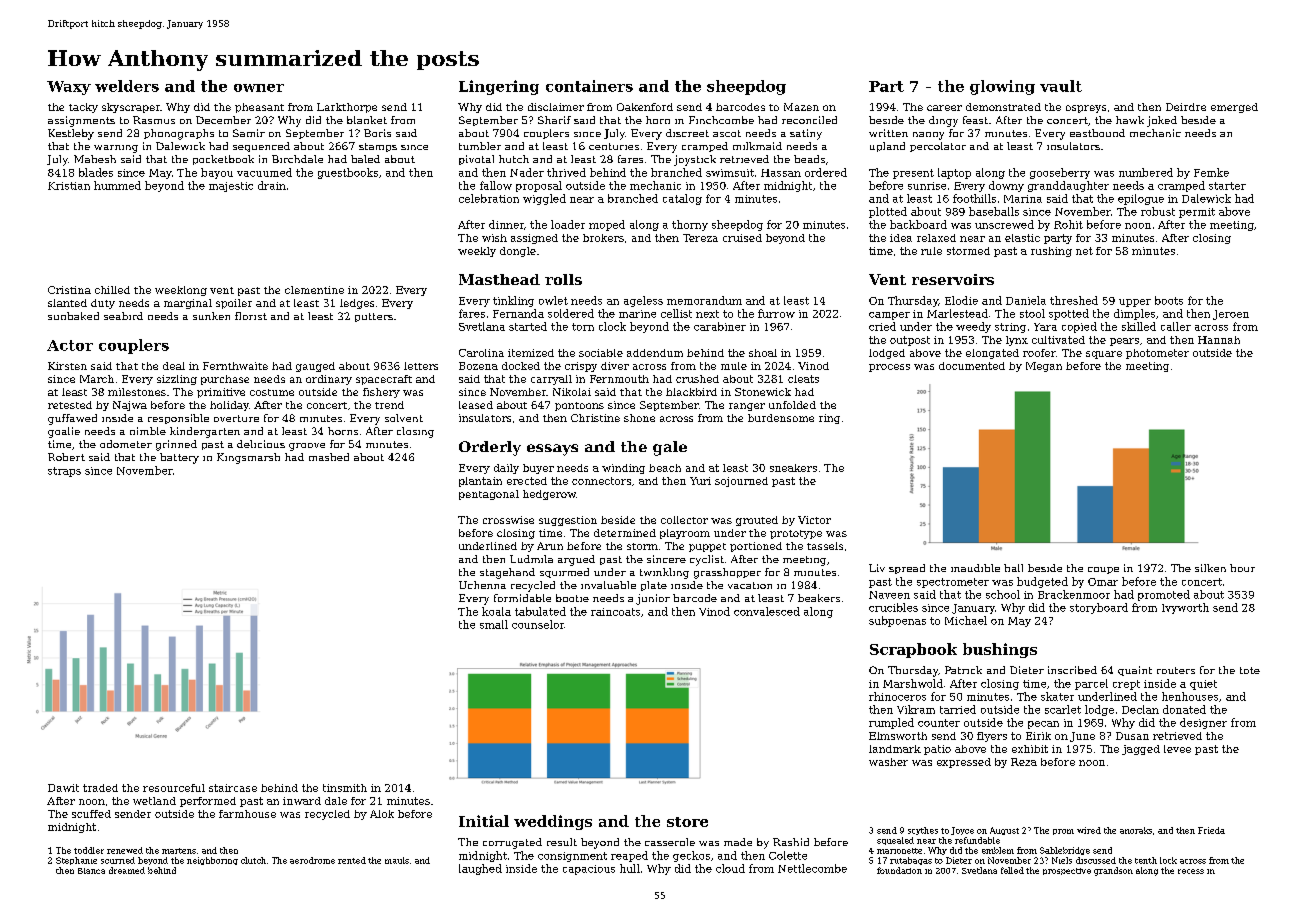 The height and width of the screenshot is (924, 1308). What do you see at coordinates (137, 392) in the screenshot?
I see `milestones` at bounding box center [137, 392].
